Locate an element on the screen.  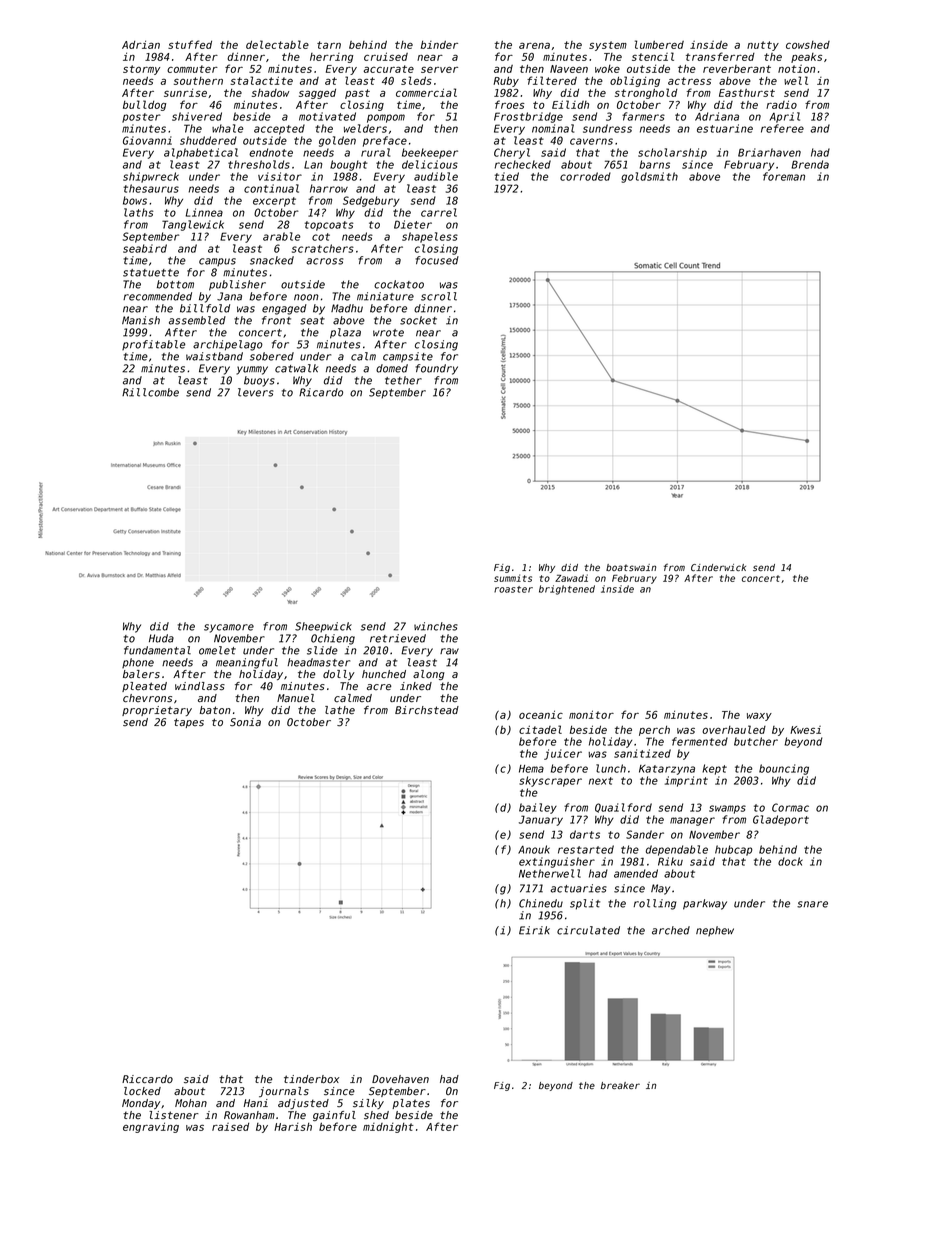
engaged is located at coordinates (284, 309).
